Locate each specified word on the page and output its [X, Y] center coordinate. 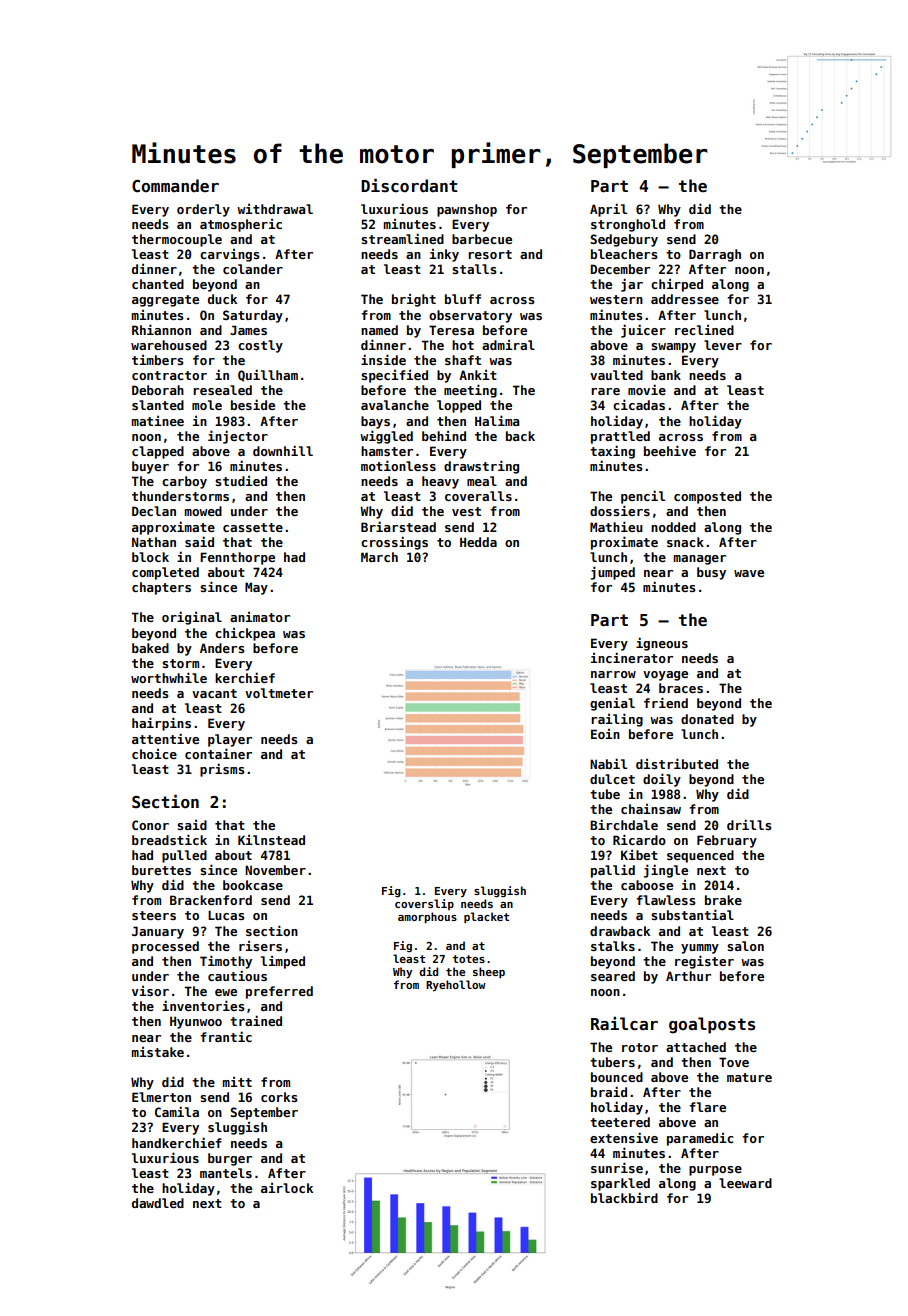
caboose [647, 885]
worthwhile [169, 677]
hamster [387, 451]
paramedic [700, 1139]
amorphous [427, 918]
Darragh [715, 255]
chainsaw [651, 809]
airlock [287, 1188]
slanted [158, 405]
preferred [279, 992]
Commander [175, 186]
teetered [620, 1122]
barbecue [482, 239]
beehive [670, 450]
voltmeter [279, 693]
